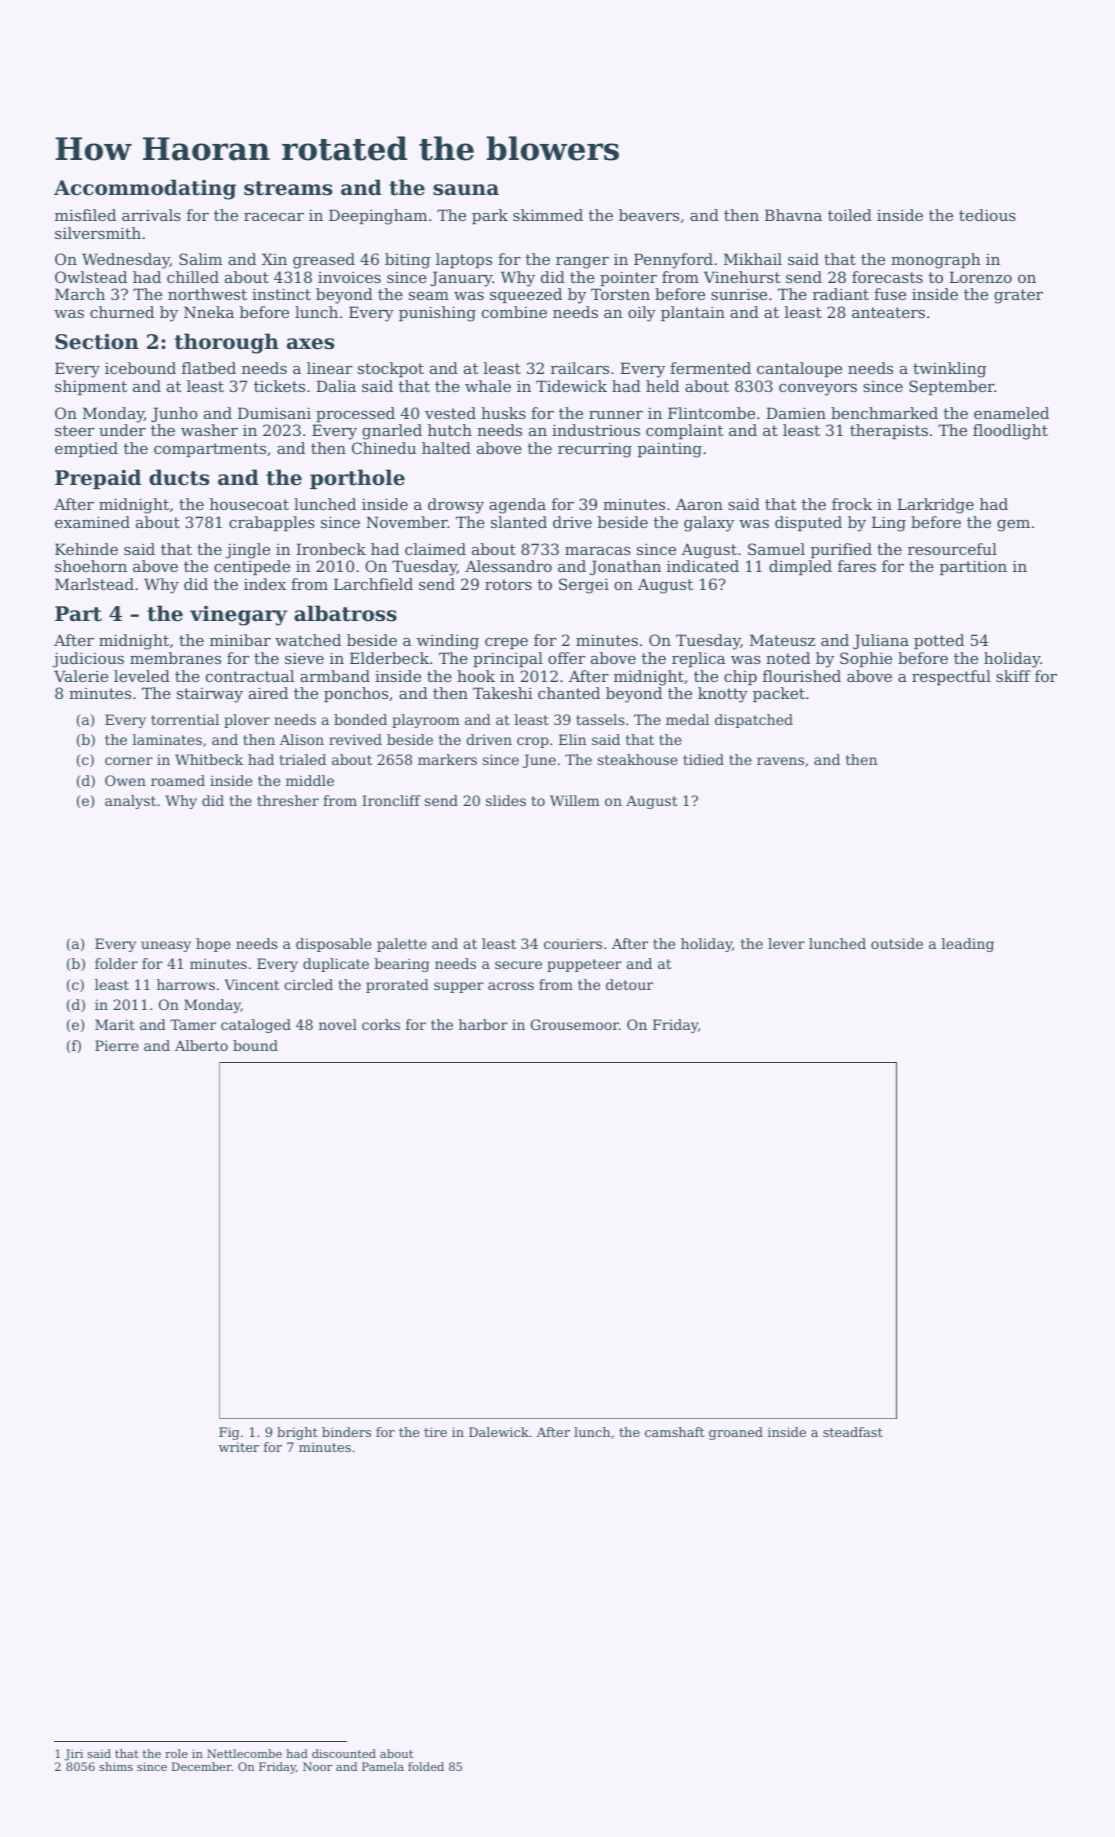 This page has height=1837, width=1115. Describe the element at coordinates (483, 1024) in the page. I see `harbor` at that location.
